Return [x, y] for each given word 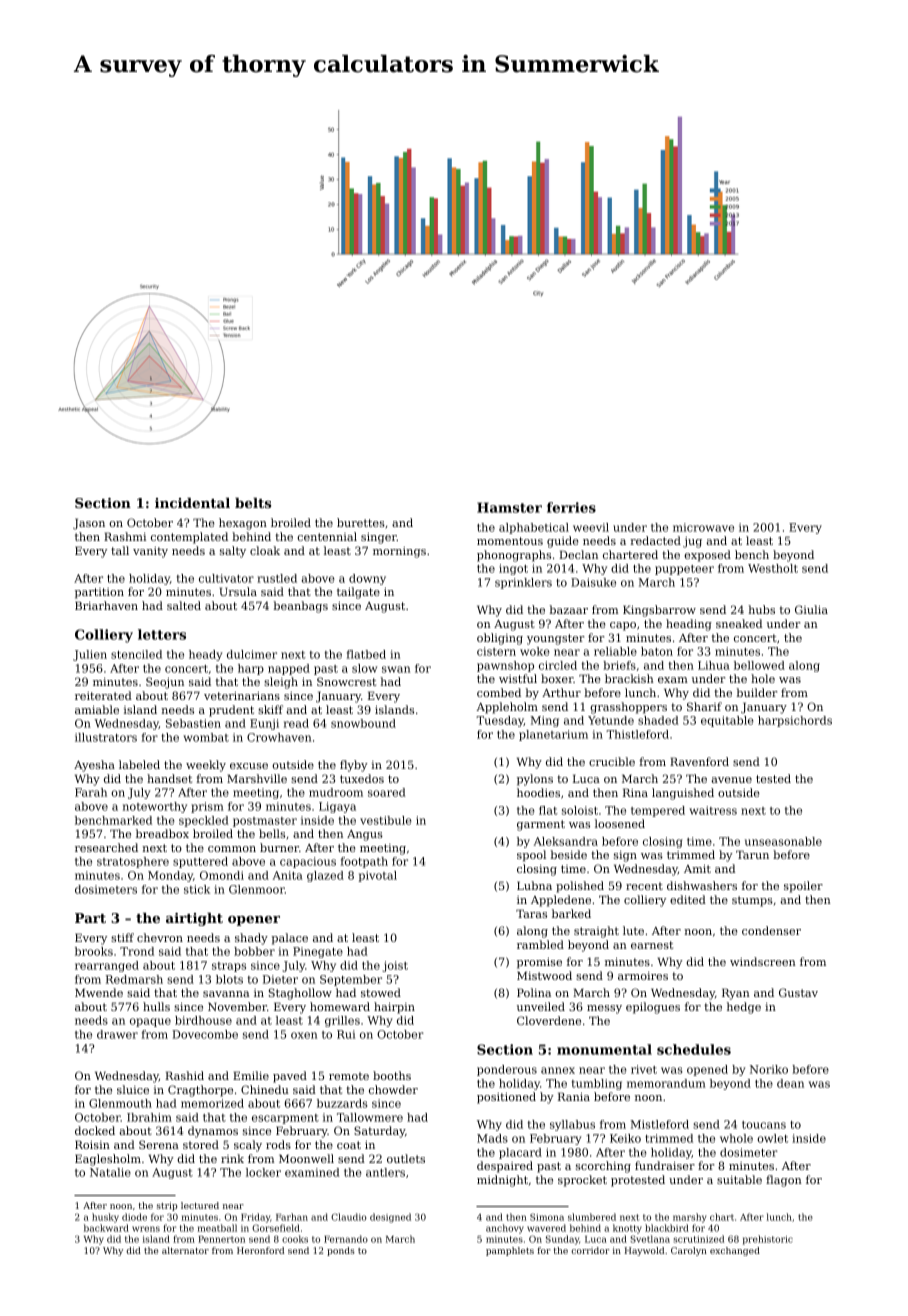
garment [541, 825]
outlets [406, 1158]
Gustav [798, 992]
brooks [94, 951]
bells [272, 833]
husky [105, 1218]
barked [571, 913]
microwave [703, 527]
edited [688, 899]
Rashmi [125, 536]
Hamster [509, 507]
